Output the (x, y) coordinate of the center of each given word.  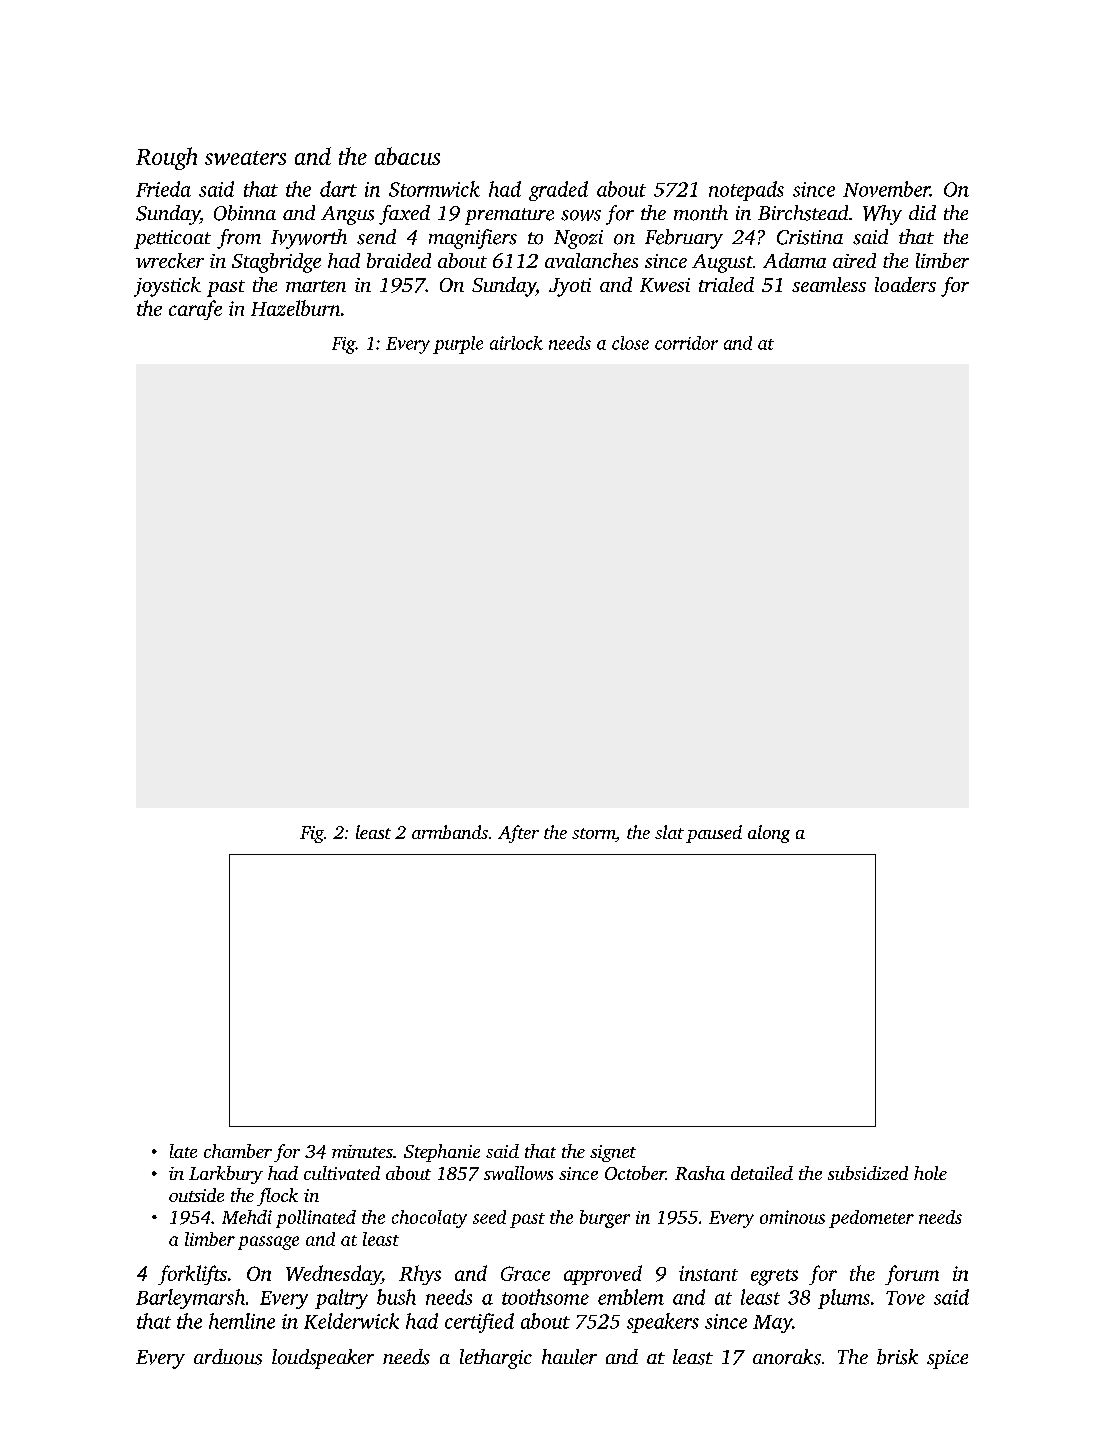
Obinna (245, 213)
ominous (792, 1217)
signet (613, 1153)
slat (669, 832)
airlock (516, 343)
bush (396, 1297)
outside (196, 1195)
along (769, 834)
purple (458, 345)
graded (558, 191)
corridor (686, 343)
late (183, 1151)
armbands (450, 832)
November (886, 189)
